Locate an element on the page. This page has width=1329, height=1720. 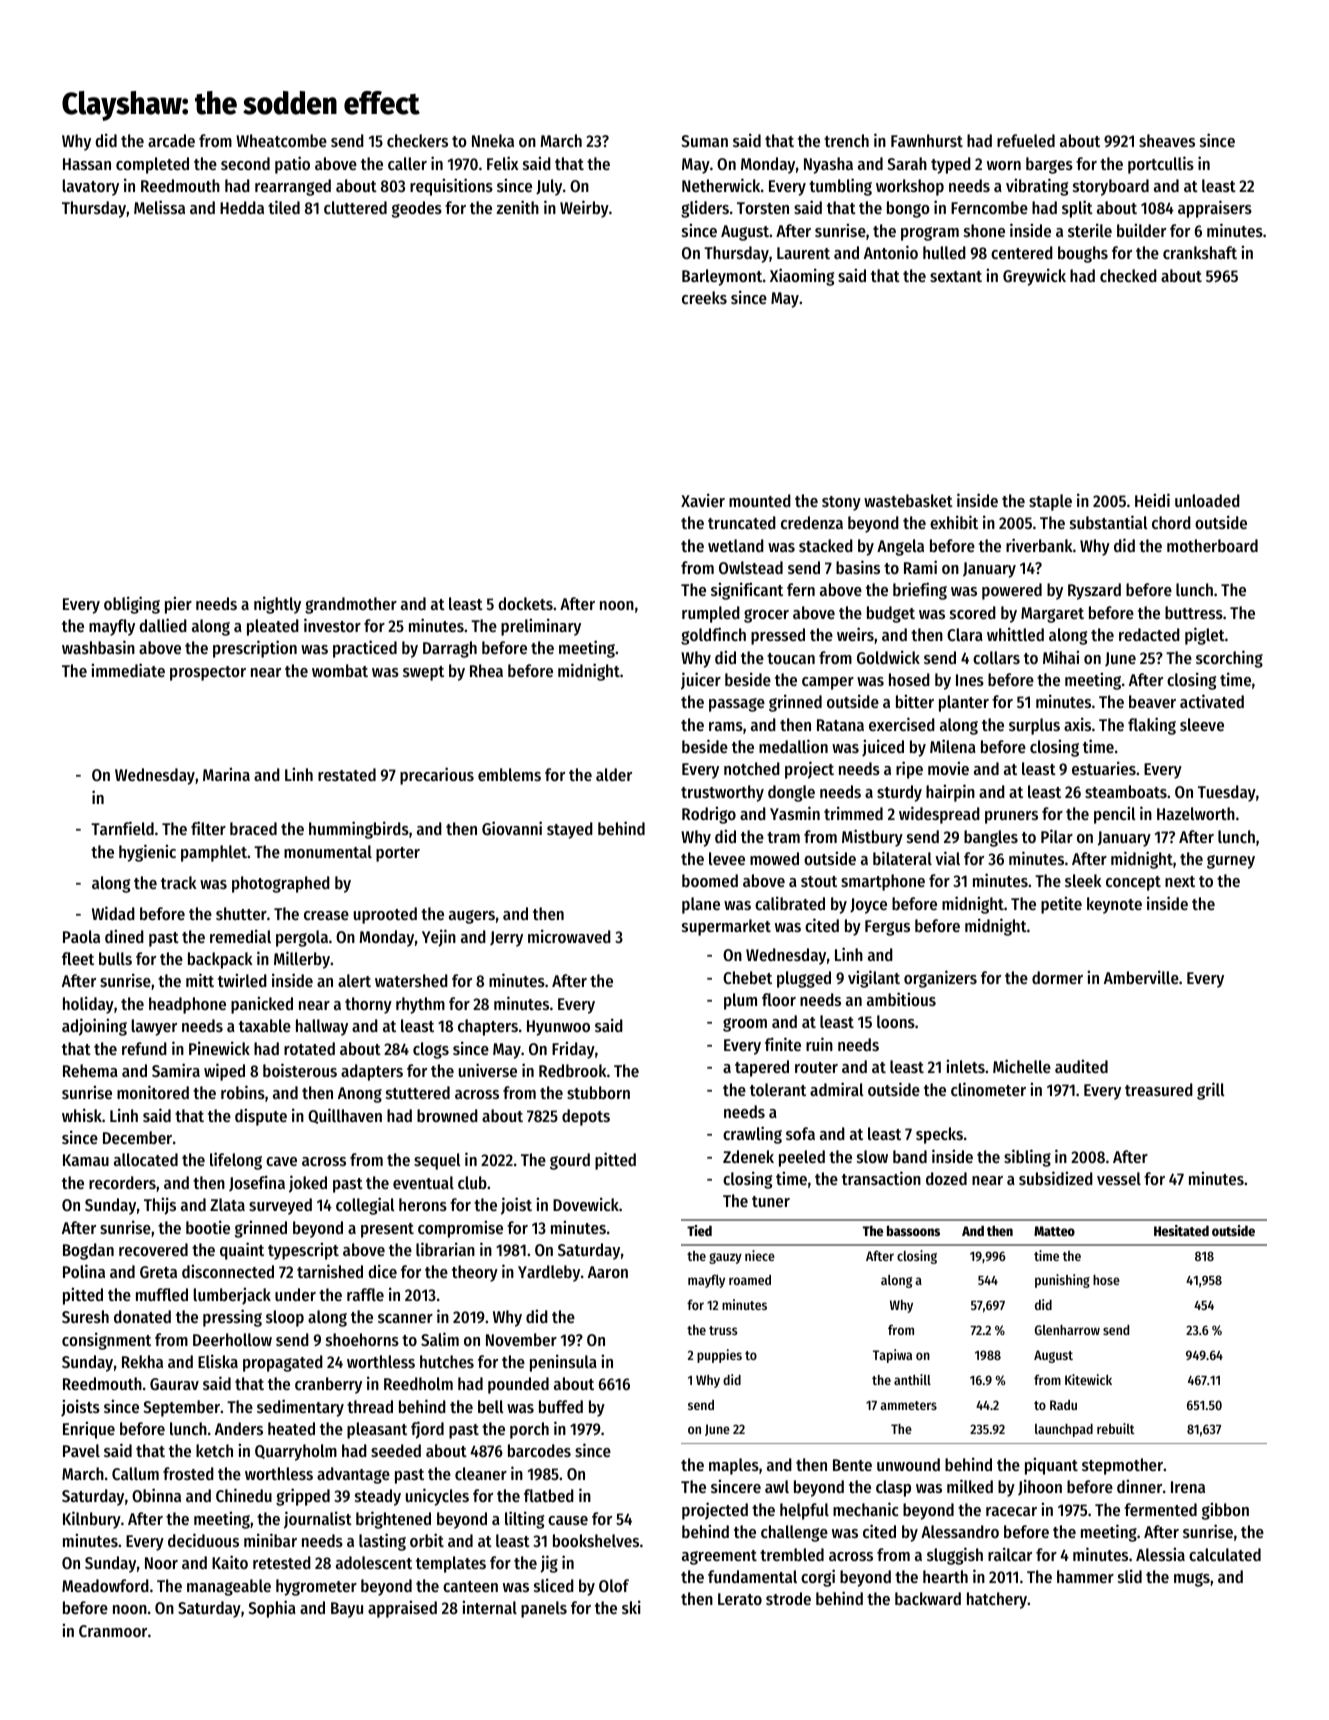
sextant is located at coordinates (956, 276).
